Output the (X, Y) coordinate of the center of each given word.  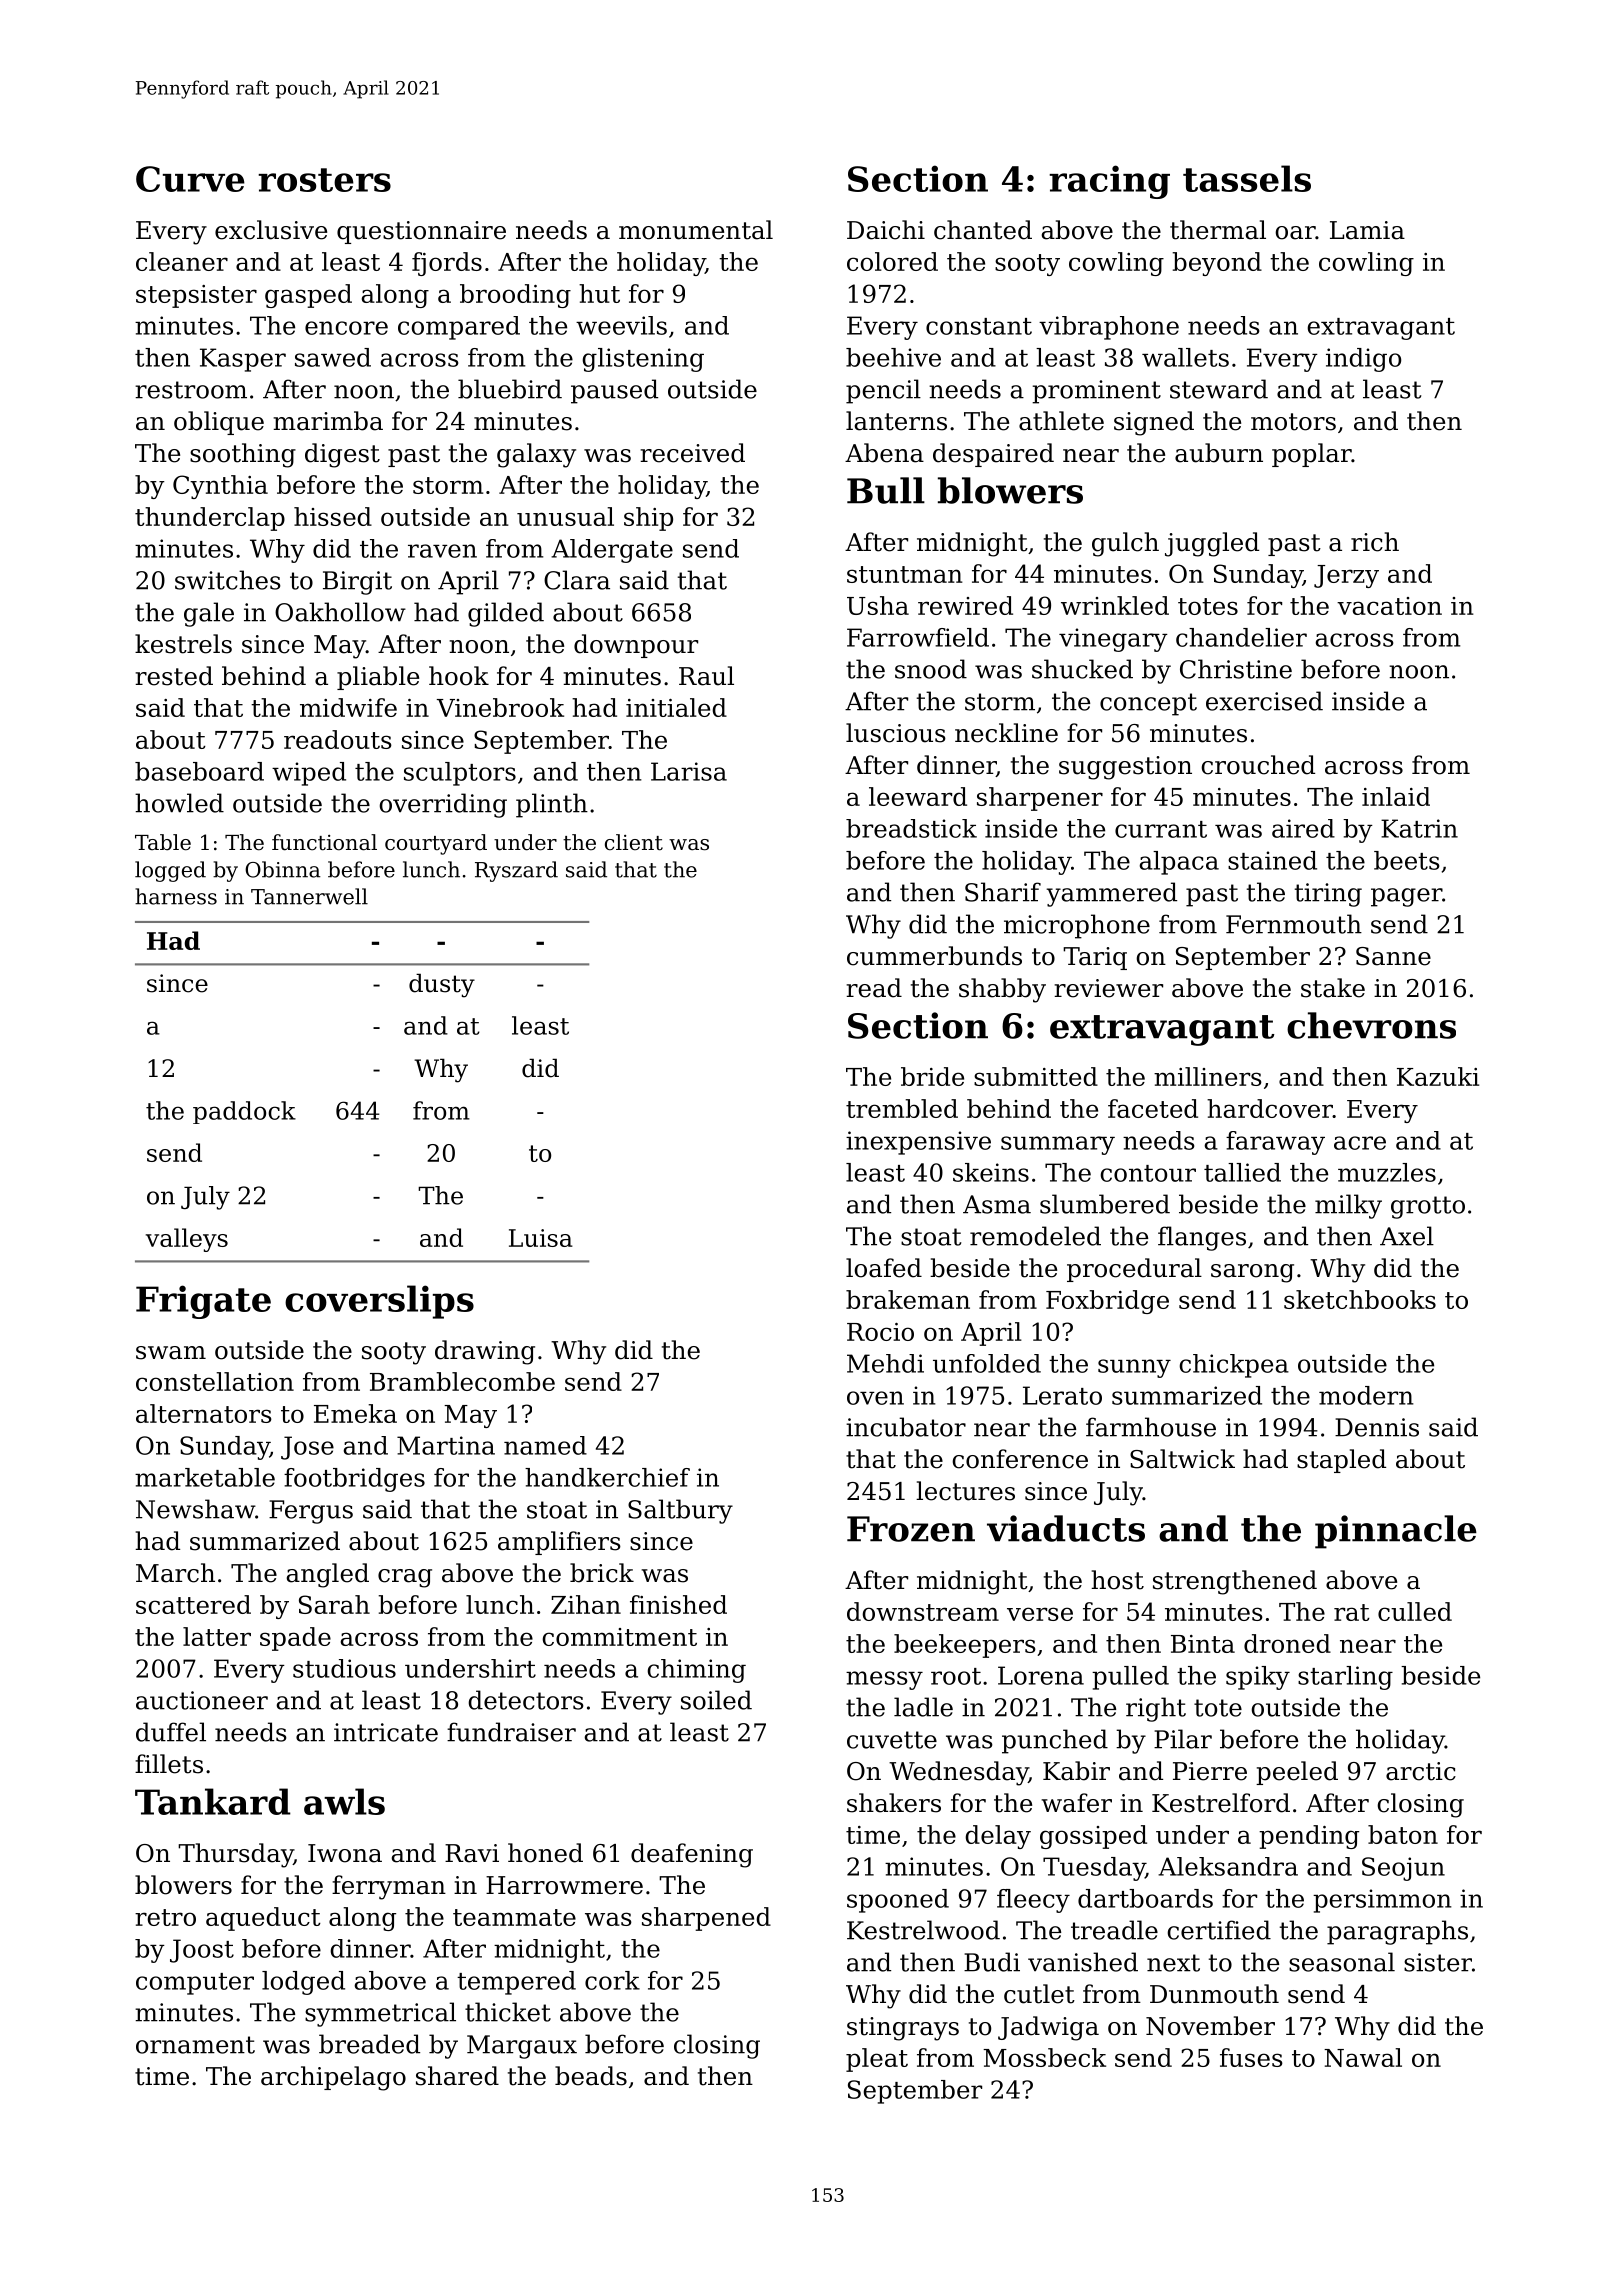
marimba (328, 421)
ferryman (389, 1887)
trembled (902, 1108)
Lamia (1367, 230)
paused (614, 391)
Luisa (541, 1238)
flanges (1202, 1238)
